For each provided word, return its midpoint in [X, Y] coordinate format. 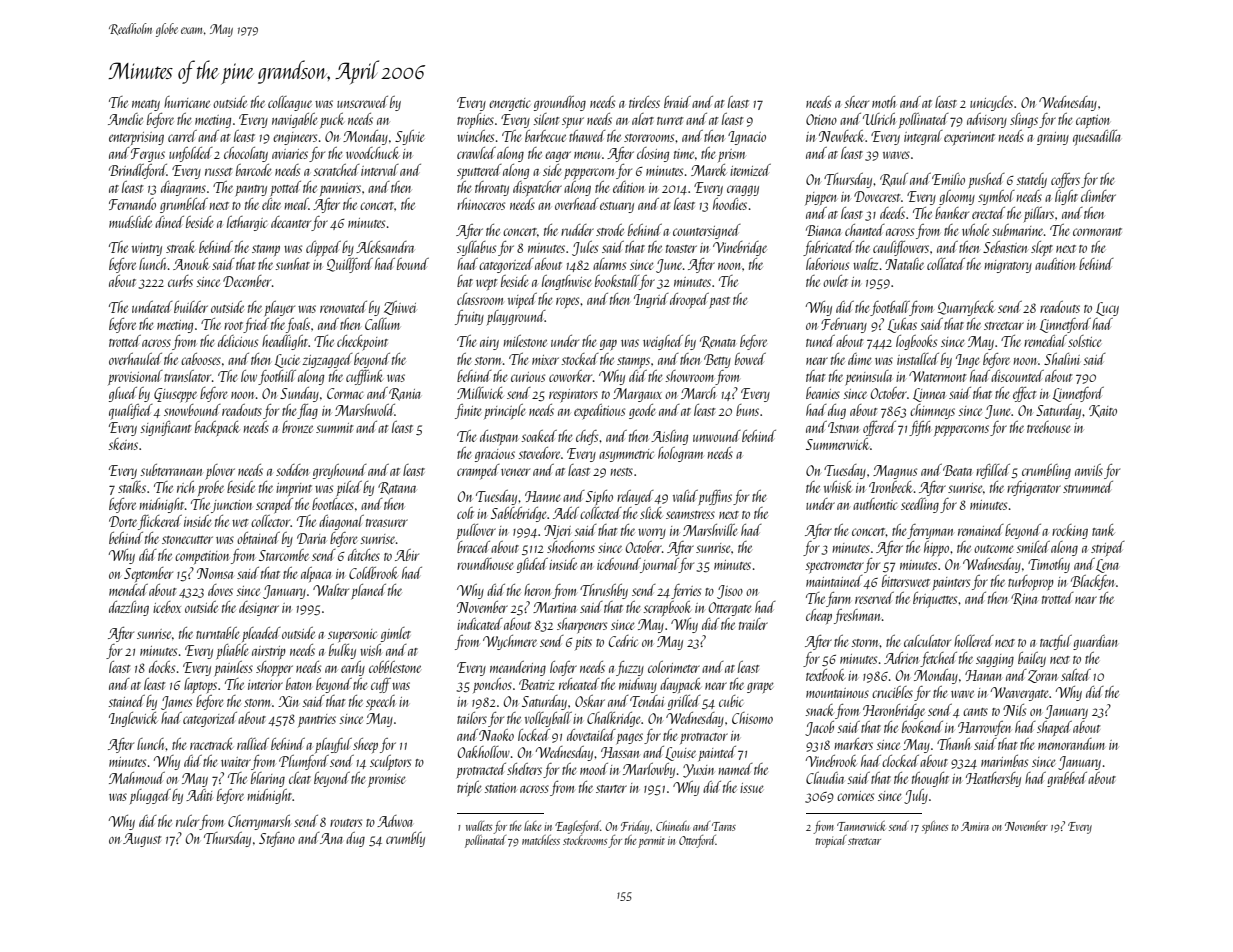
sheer [856, 102]
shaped [1054, 728]
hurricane [187, 102]
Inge [968, 361]
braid [677, 102]
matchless [541, 840]
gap [608, 345]
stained [126, 701]
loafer [563, 668]
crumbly [405, 839]
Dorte [123, 521]
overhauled [135, 359]
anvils [1089, 470]
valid [685, 496]
